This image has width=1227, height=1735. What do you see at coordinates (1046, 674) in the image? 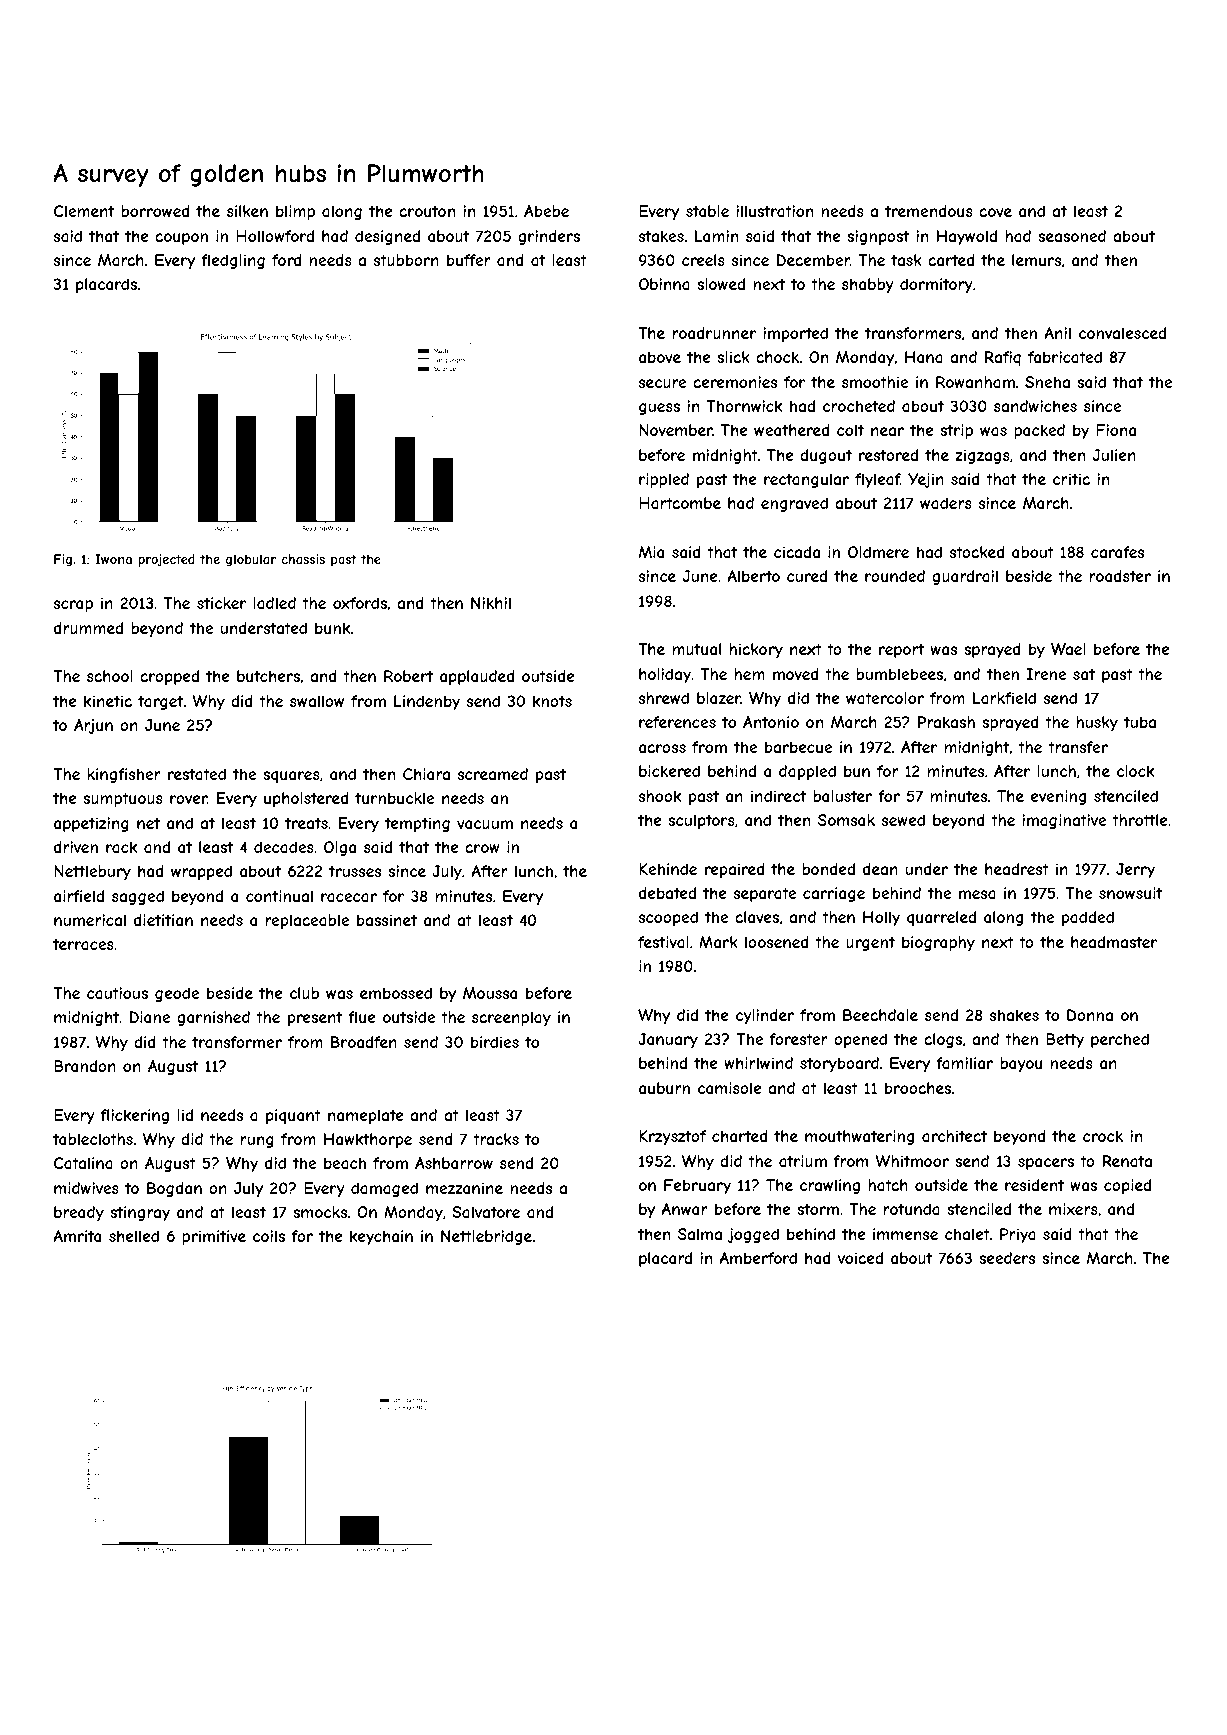
I see `Irene` at bounding box center [1046, 674].
